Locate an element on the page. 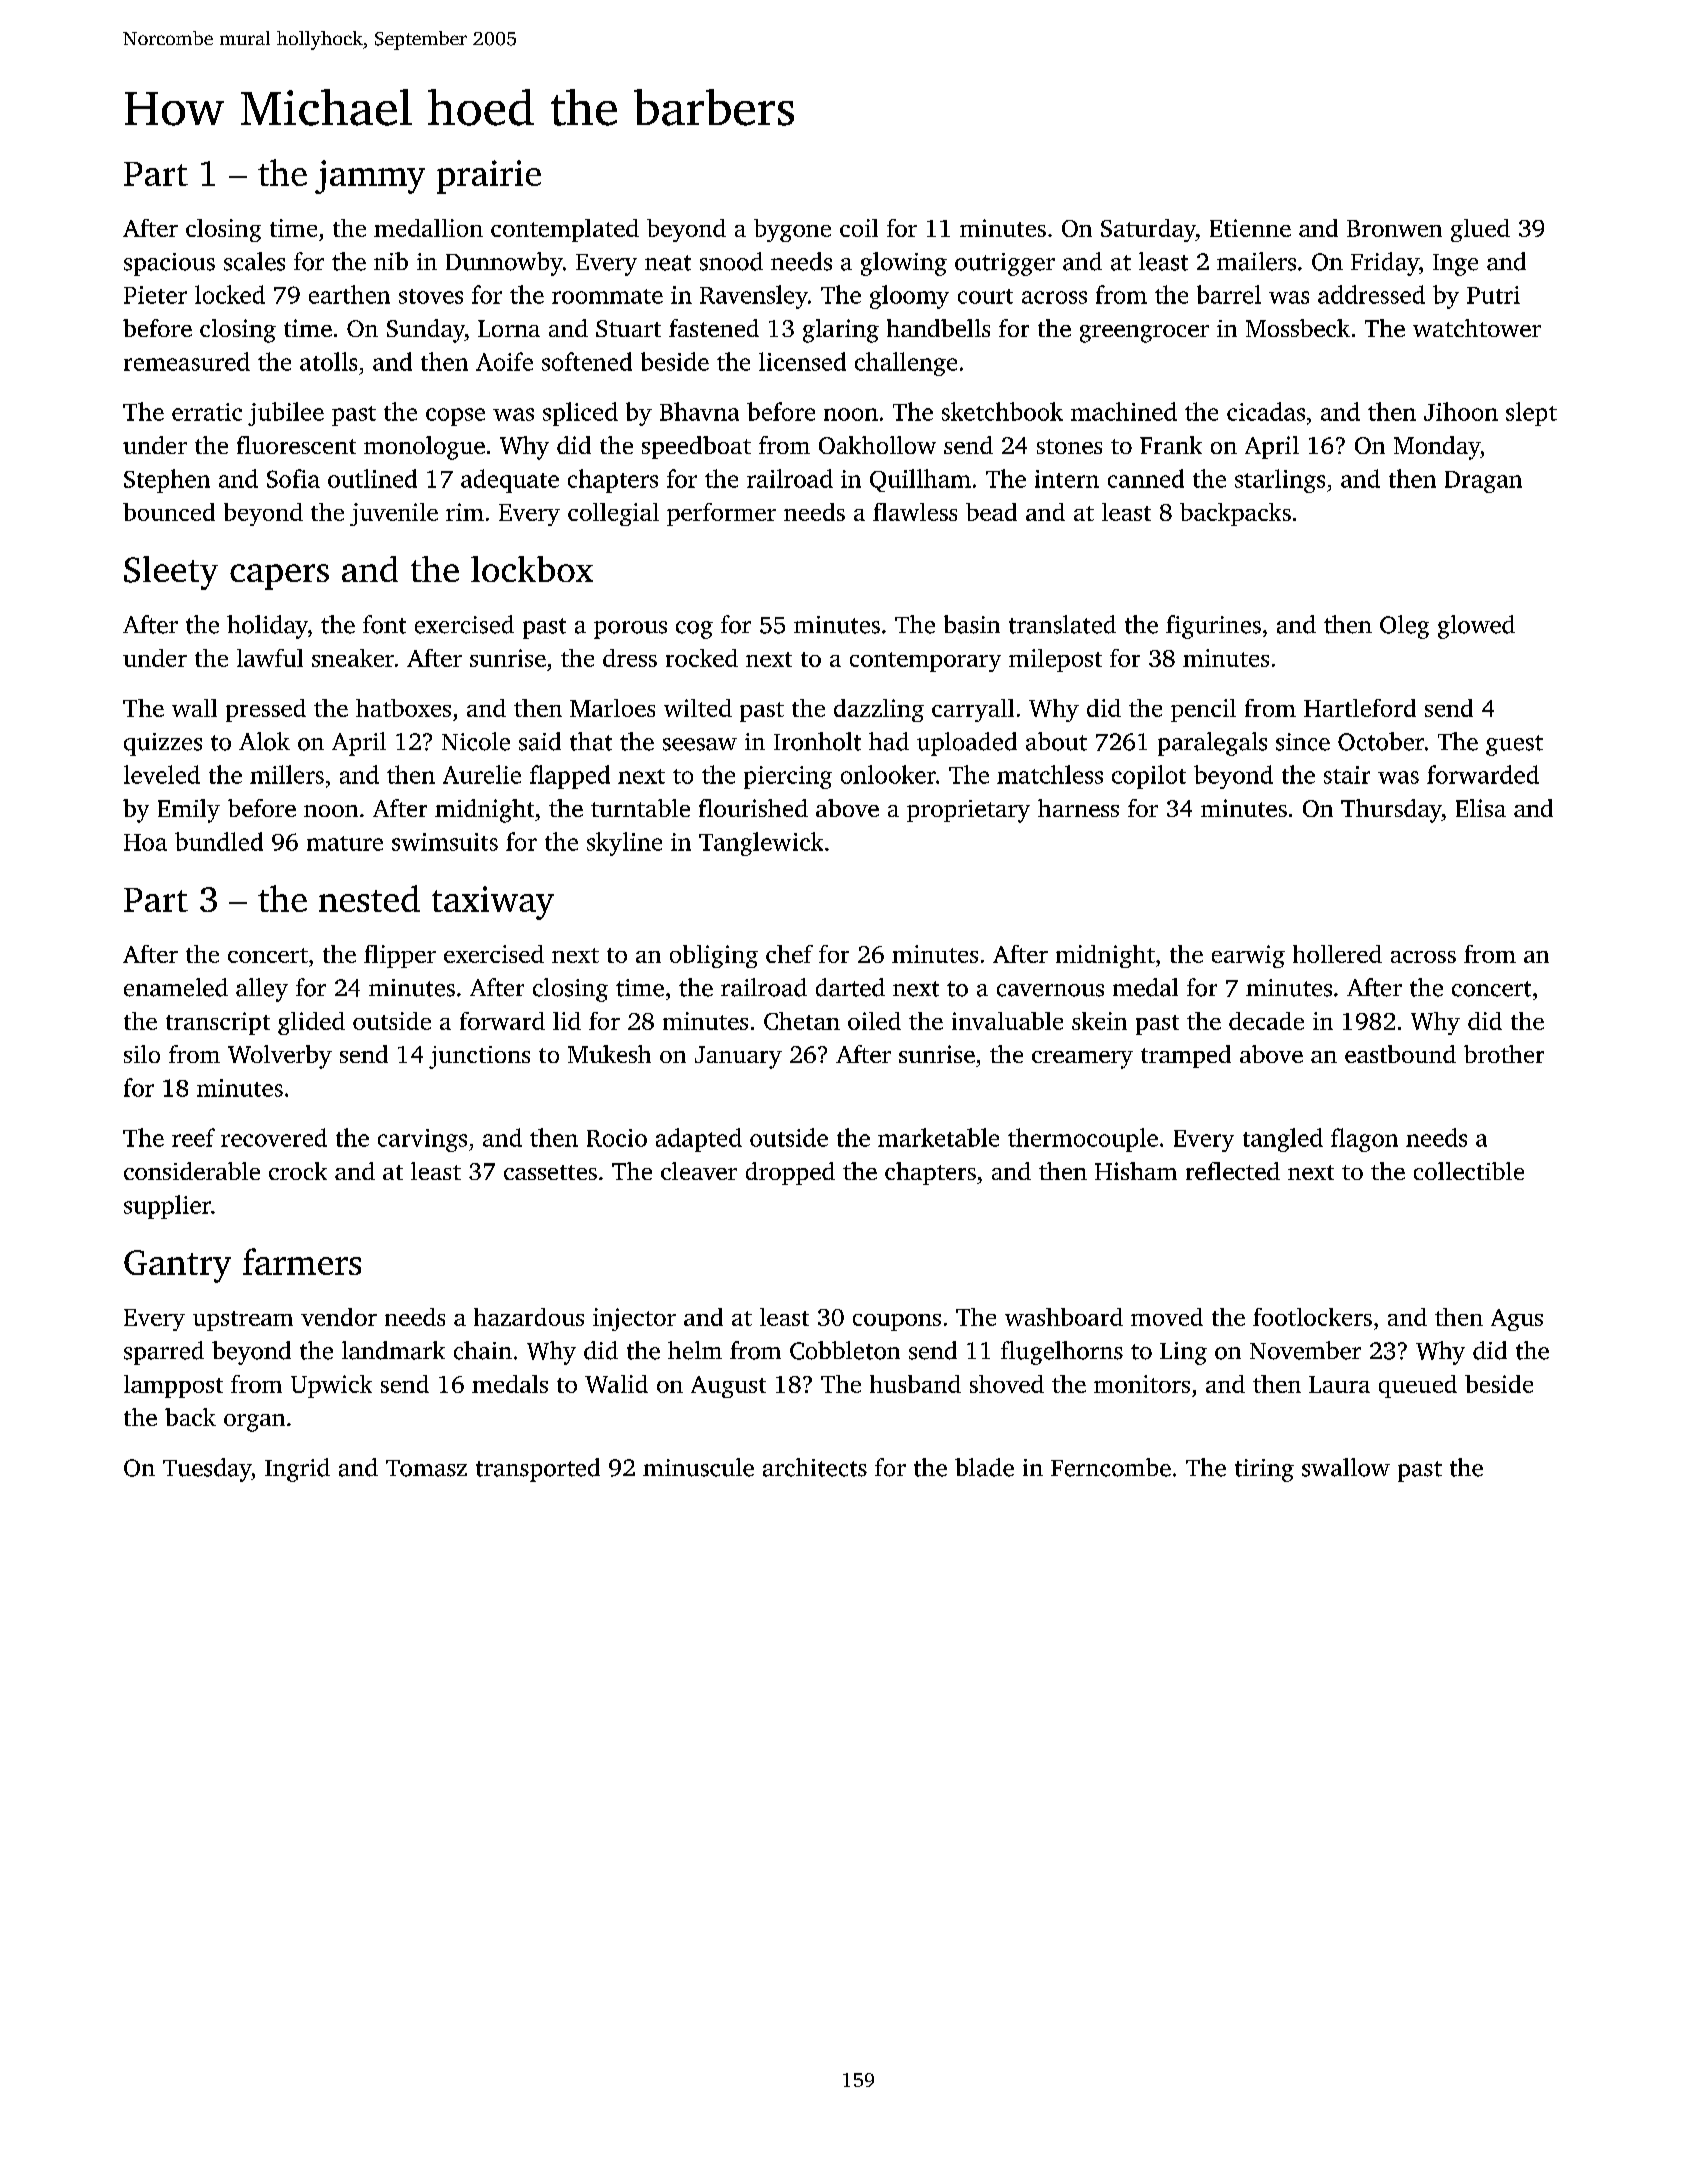  tangled is located at coordinates (1283, 1140).
